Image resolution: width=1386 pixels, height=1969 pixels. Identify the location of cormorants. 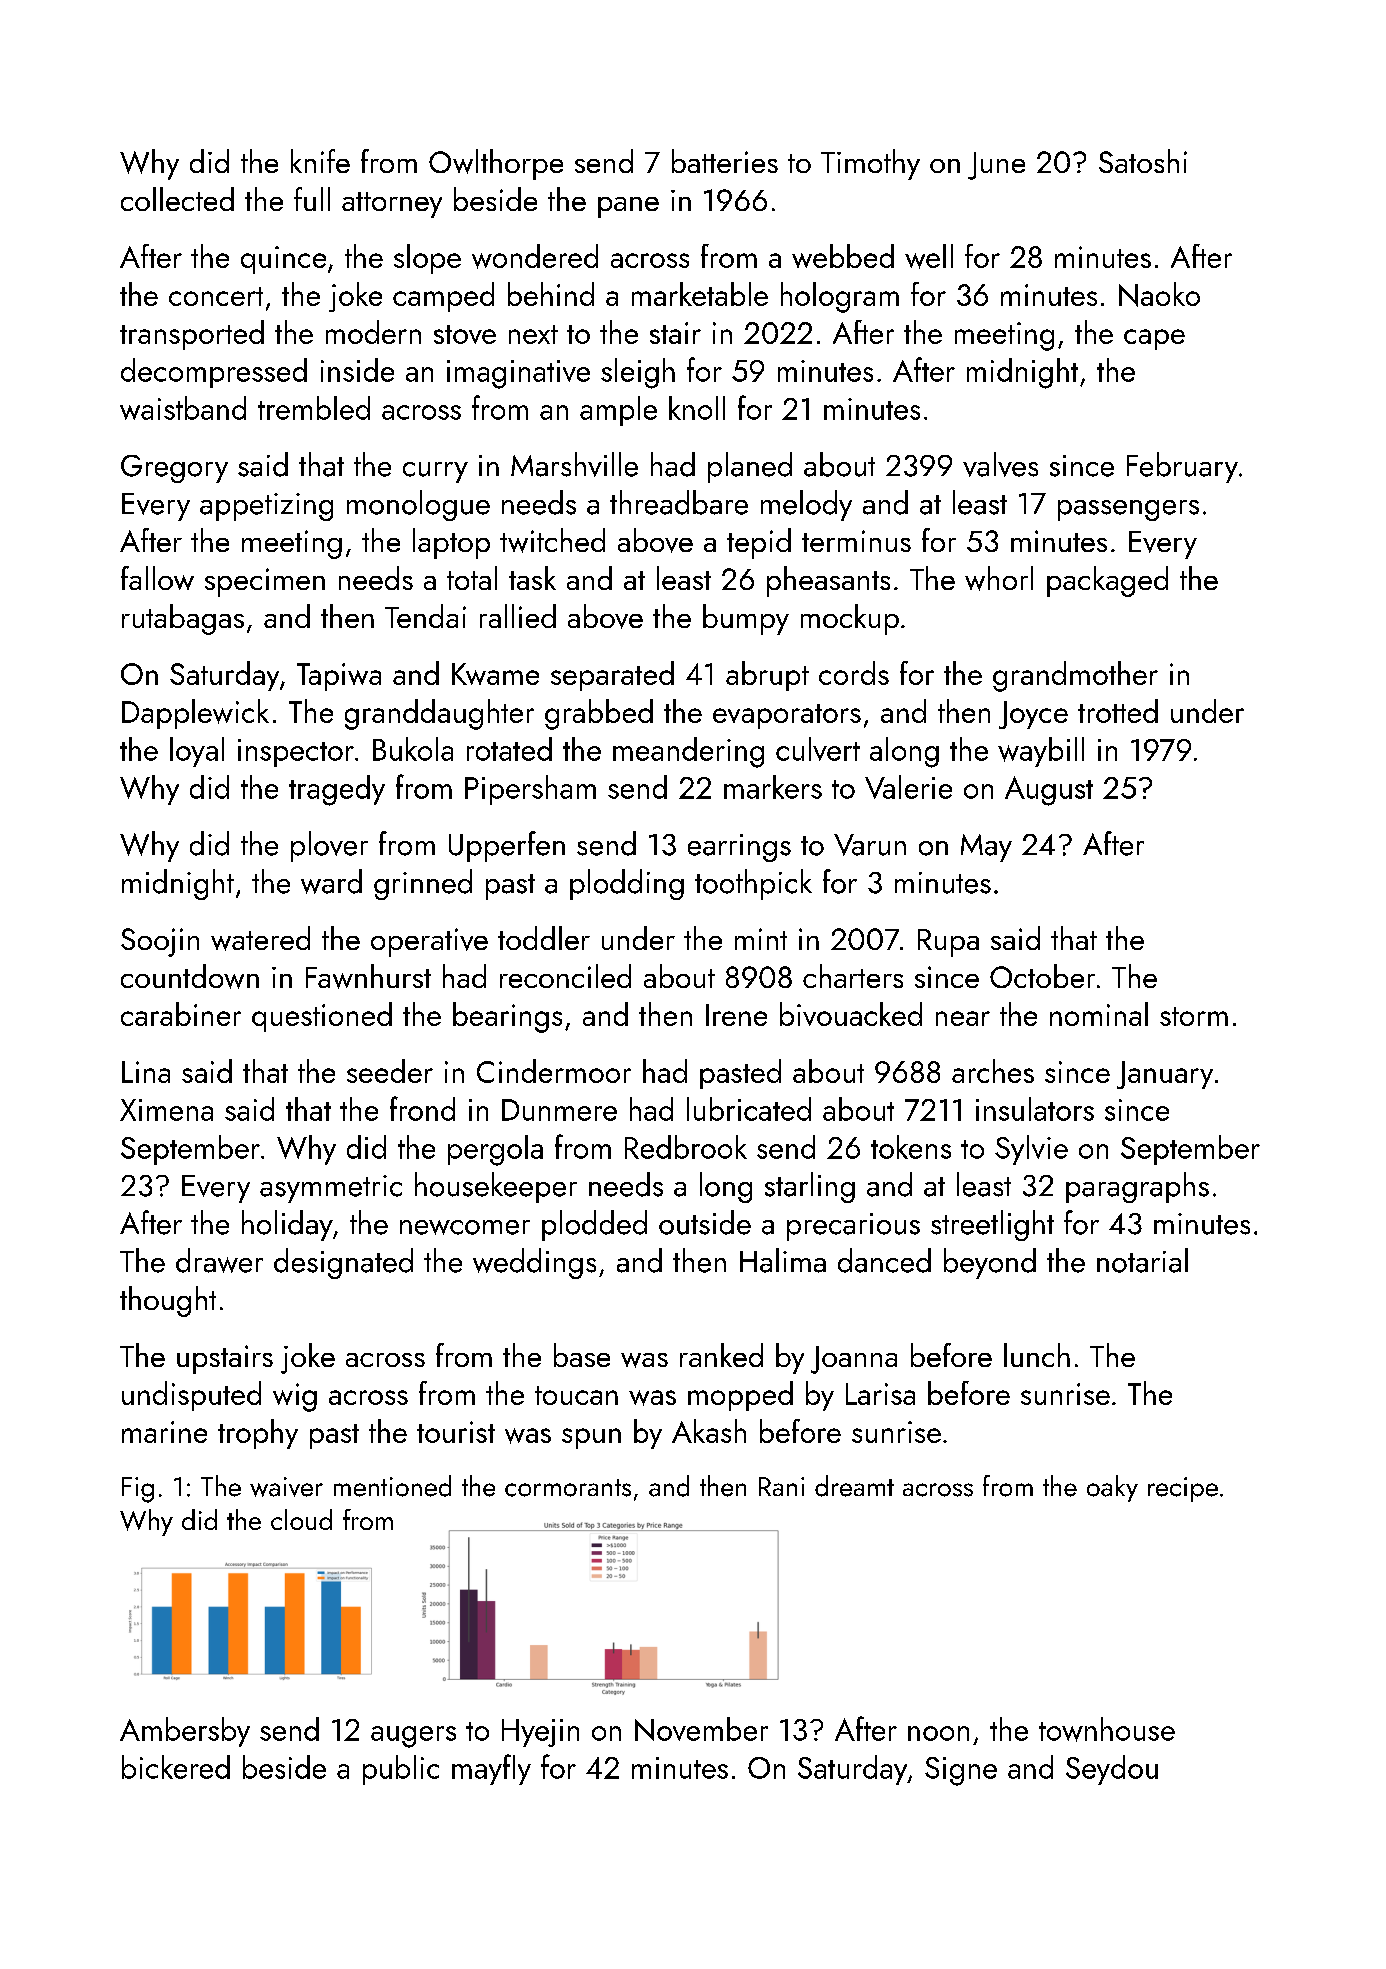
(568, 1488).
